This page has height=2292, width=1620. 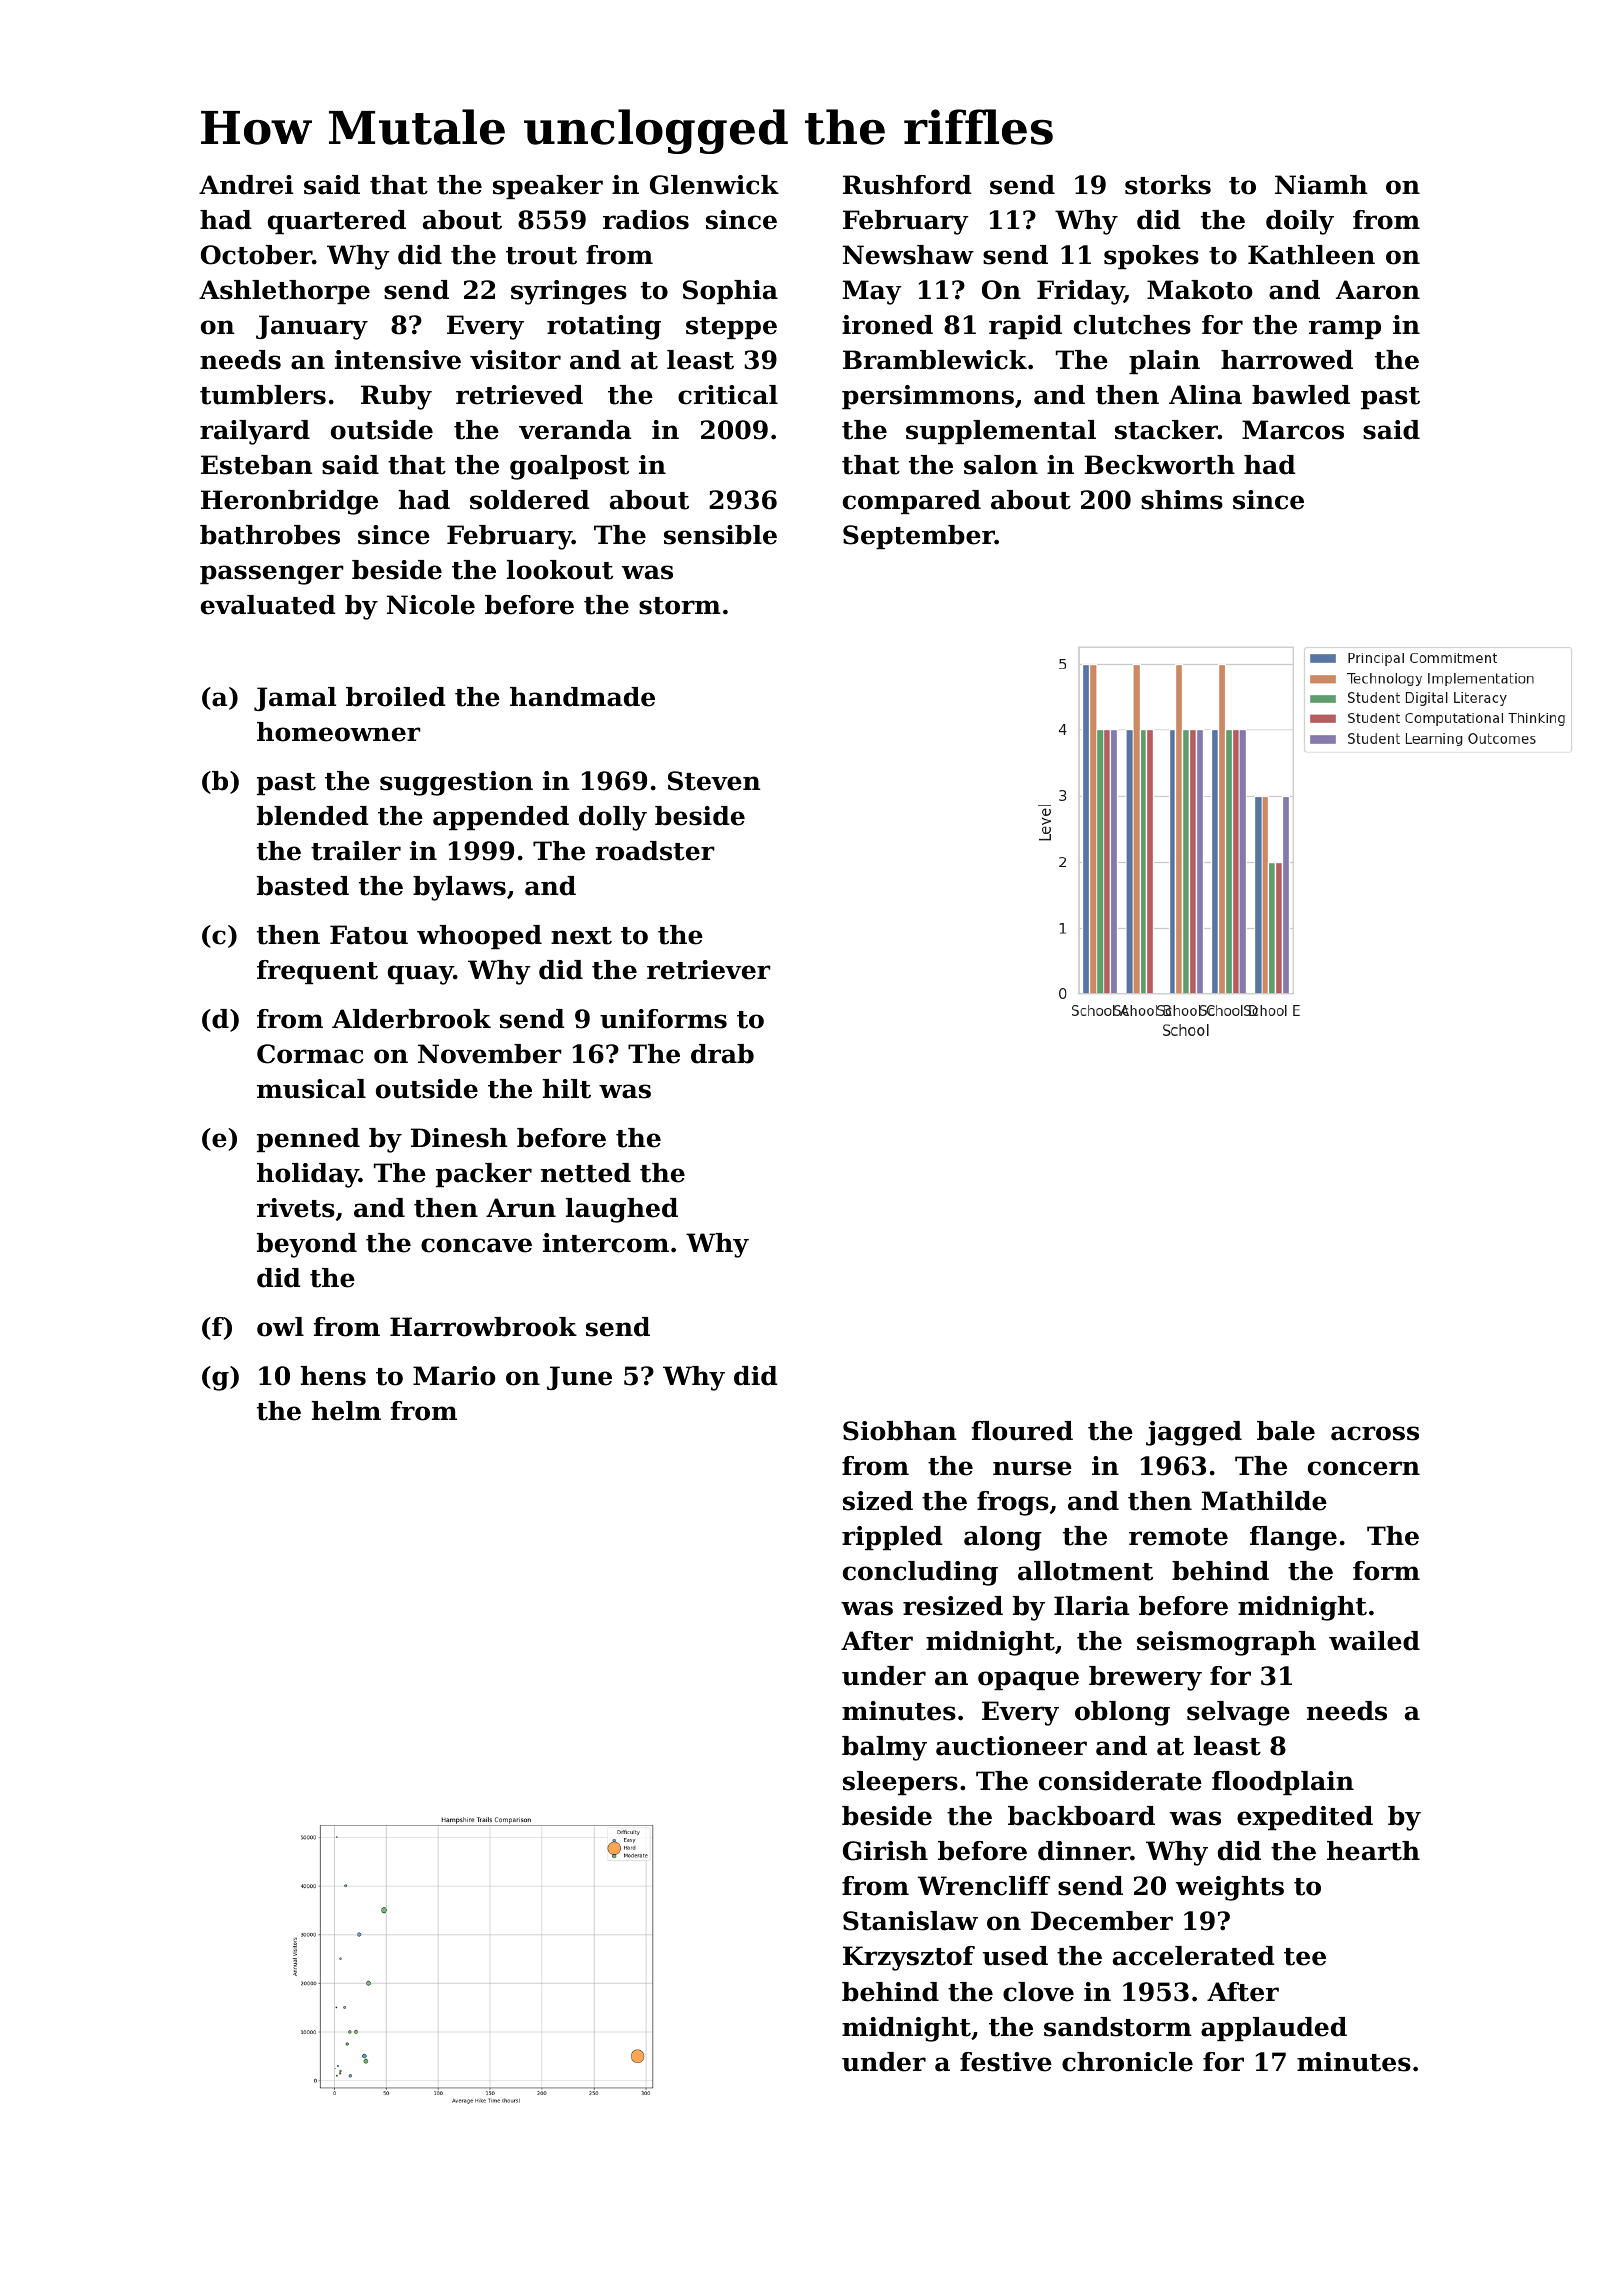 What do you see at coordinates (521, 1208) in the page?
I see `Arun` at bounding box center [521, 1208].
